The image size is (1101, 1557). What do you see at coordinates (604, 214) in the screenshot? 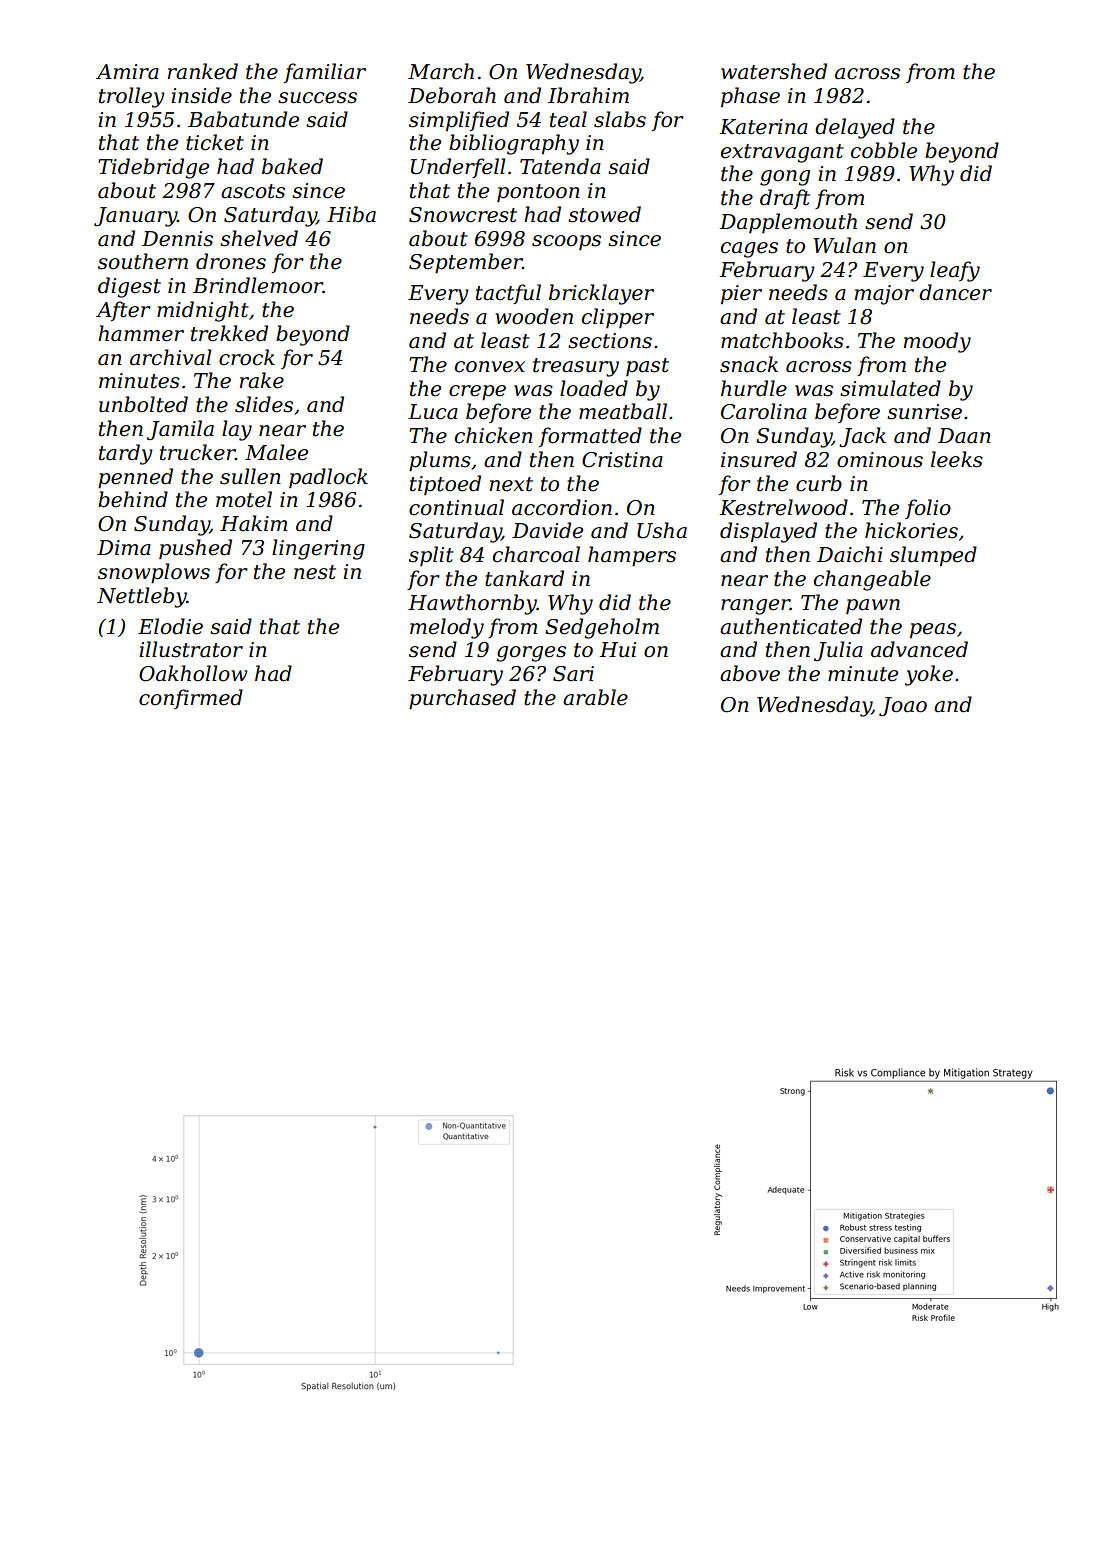
I see `stowed` at bounding box center [604, 214].
